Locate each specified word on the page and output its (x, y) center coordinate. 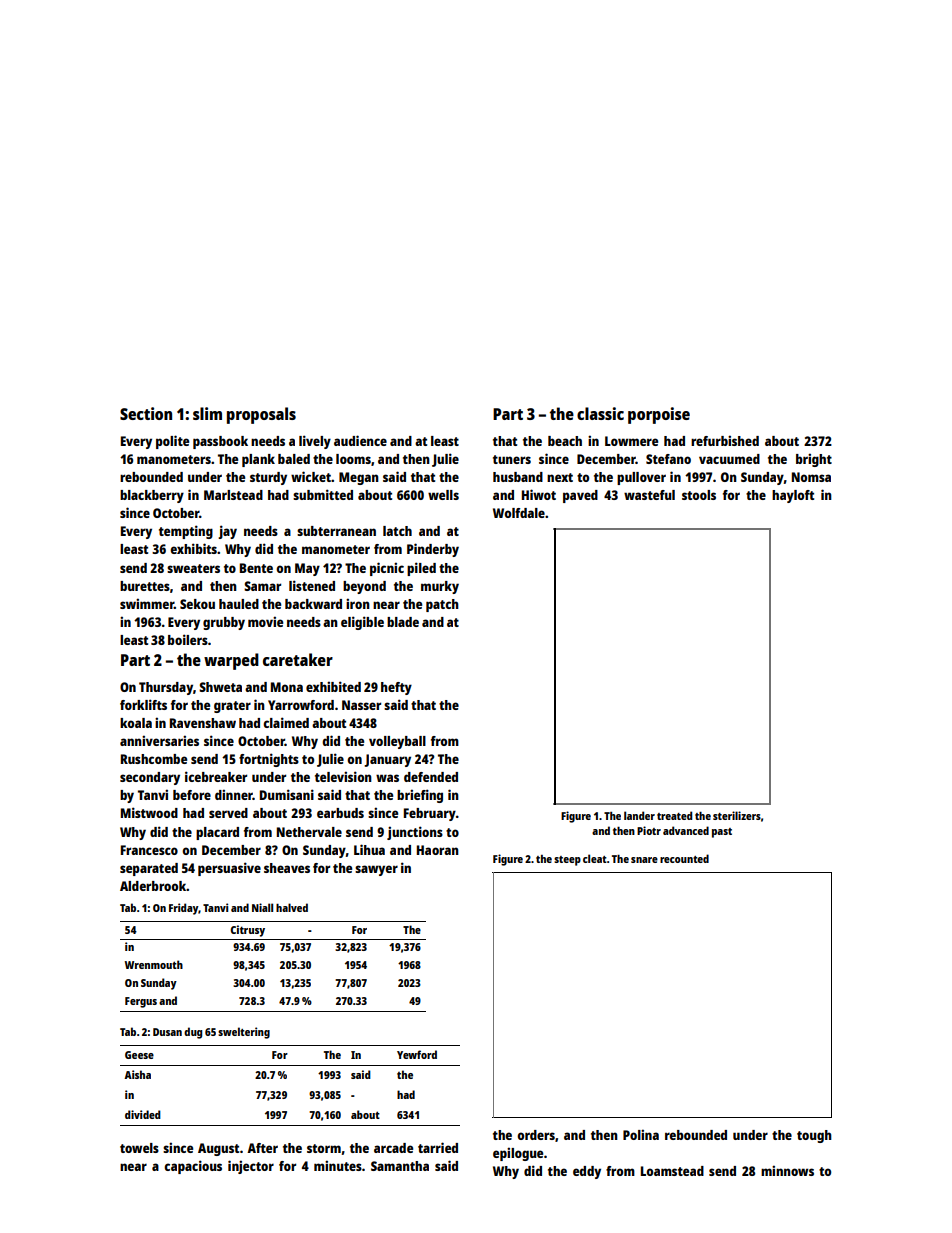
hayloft (793, 496)
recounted (684, 858)
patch (442, 605)
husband (518, 477)
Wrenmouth (154, 964)
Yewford (417, 1054)
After (262, 1148)
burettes (145, 586)
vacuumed (729, 459)
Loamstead (672, 1171)
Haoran (438, 850)
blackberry (152, 496)
